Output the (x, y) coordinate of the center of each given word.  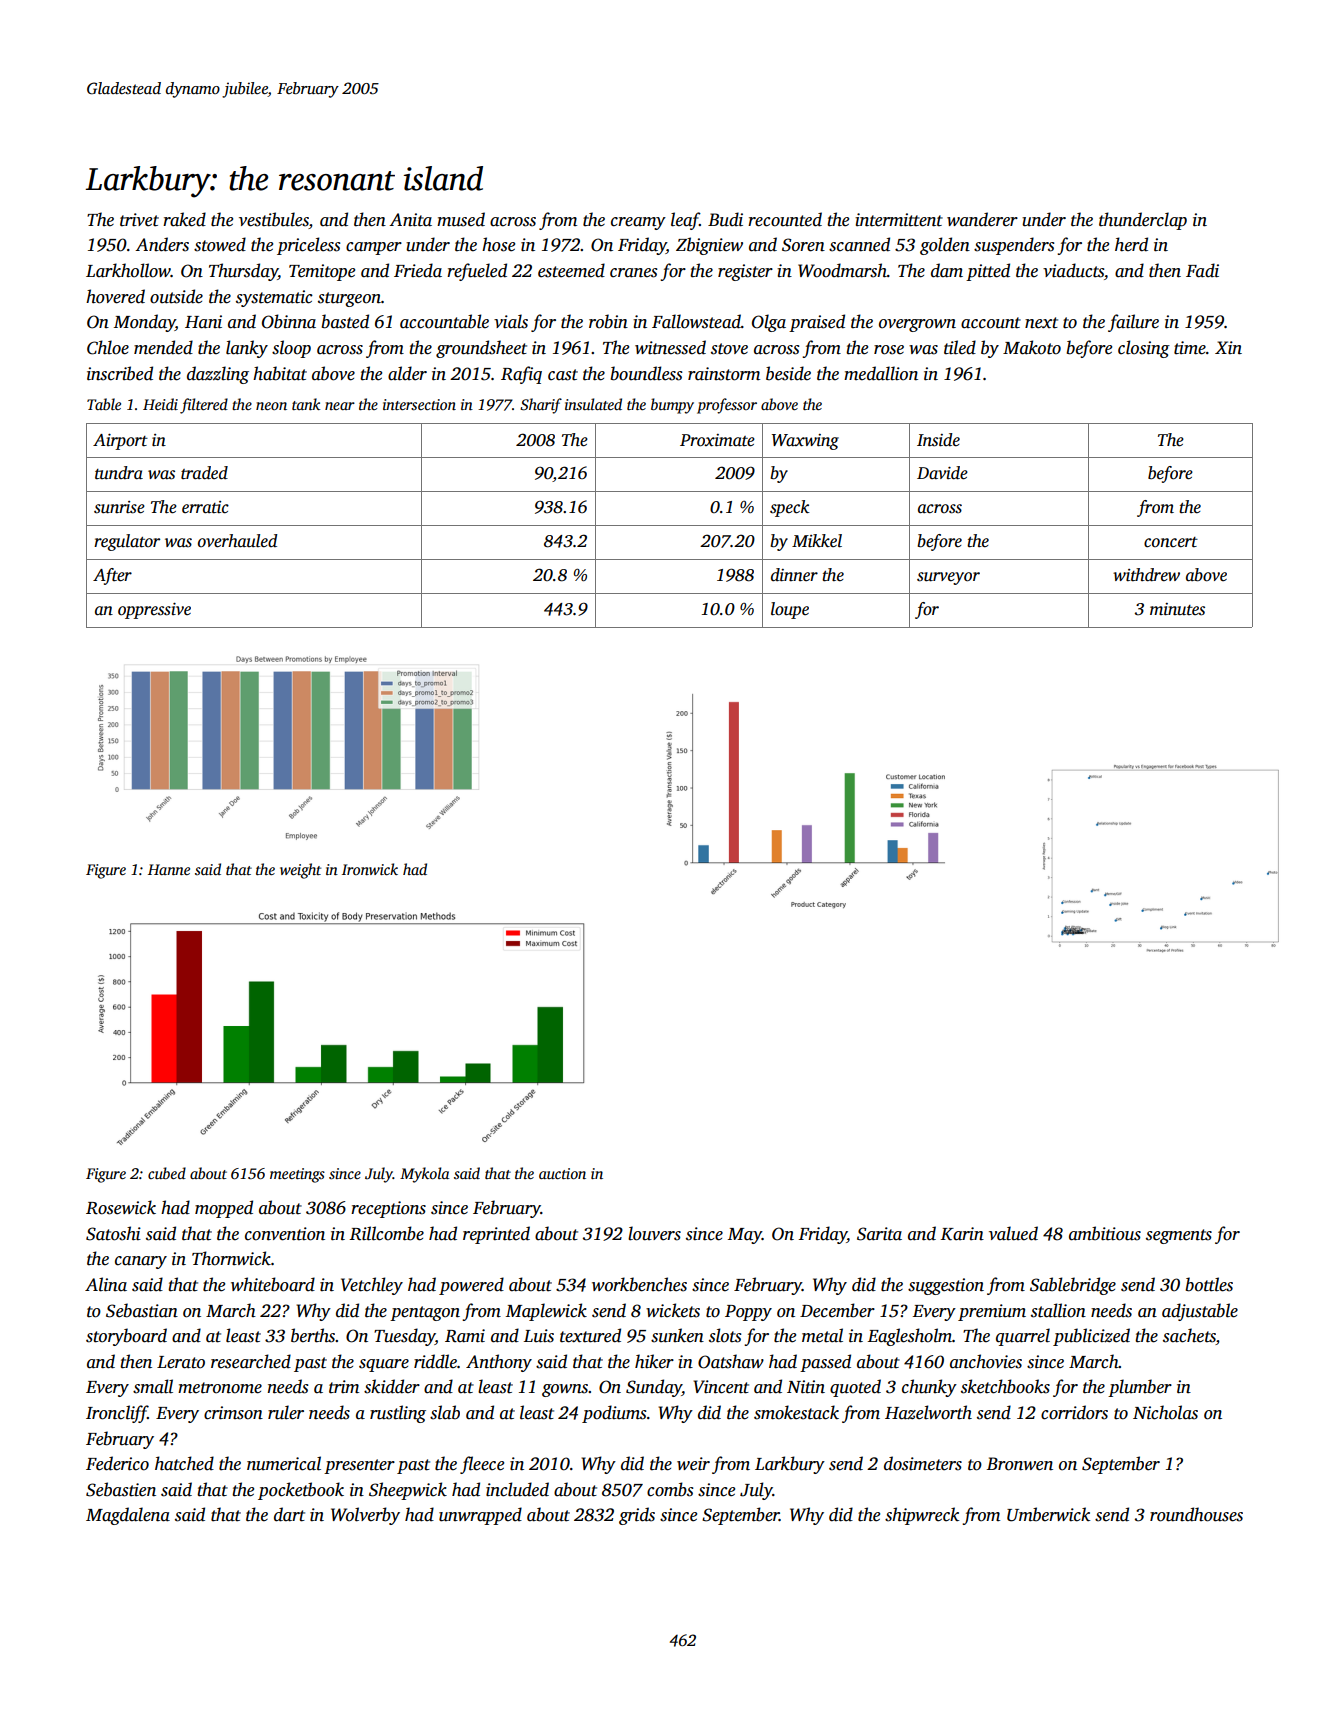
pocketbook (301, 1491)
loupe (790, 610)
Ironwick (370, 869)
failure (1133, 323)
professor (727, 406)
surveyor (948, 578)
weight (300, 871)
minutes (1177, 609)
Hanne (169, 869)
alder (407, 373)
